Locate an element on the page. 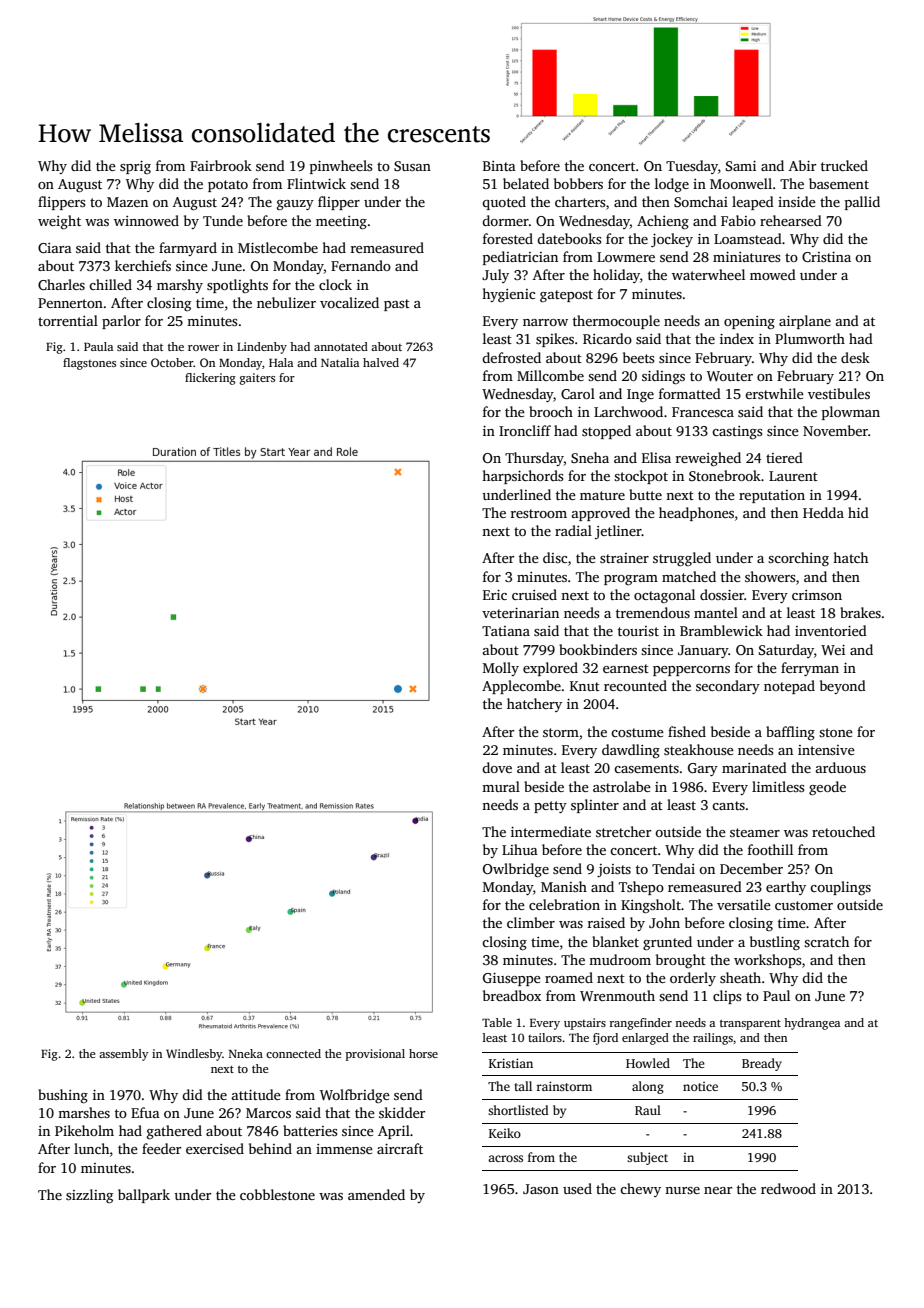  along is located at coordinates (648, 1087).
